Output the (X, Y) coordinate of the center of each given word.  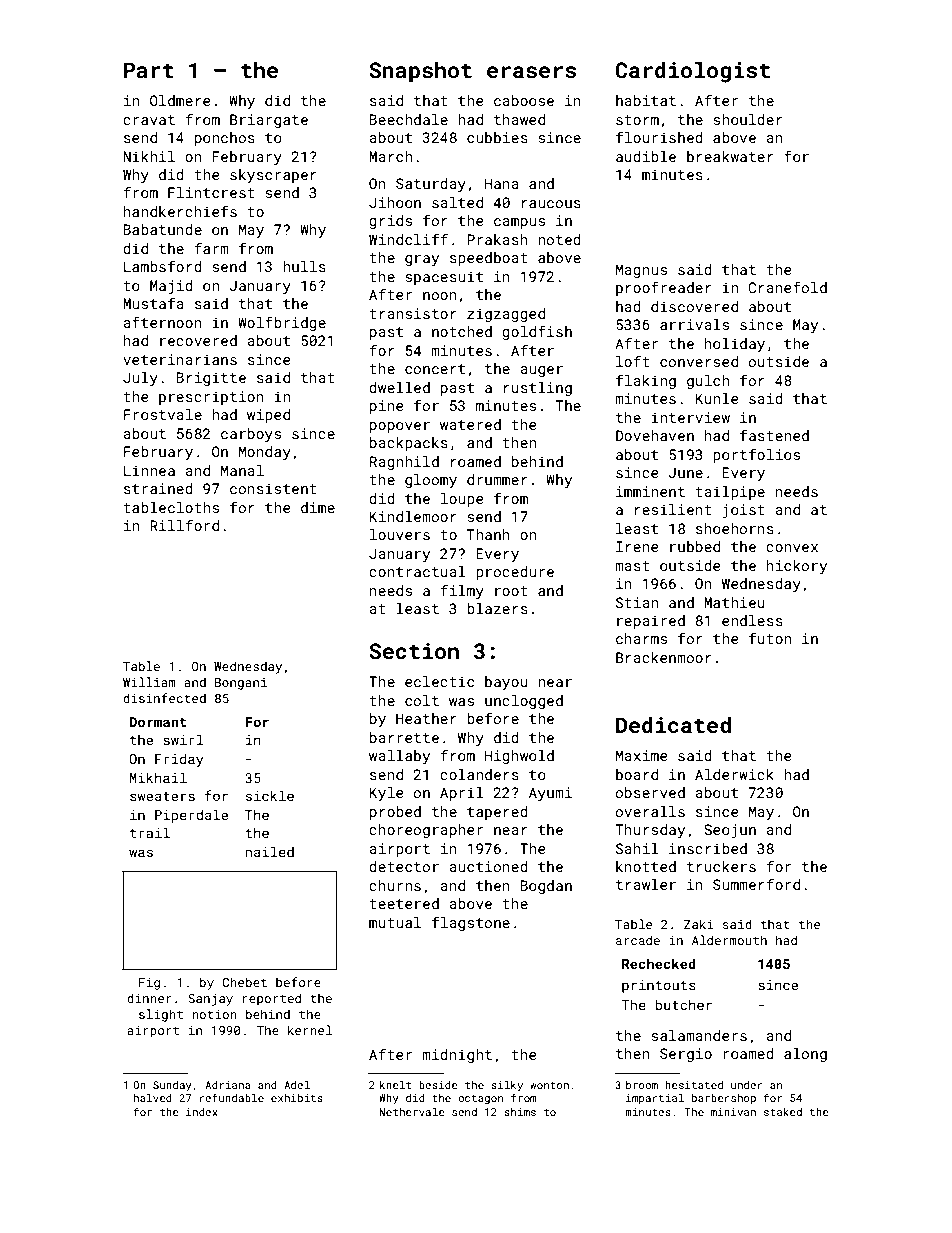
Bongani (241, 684)
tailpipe (730, 493)
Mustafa (153, 303)
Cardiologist (692, 72)
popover (400, 427)
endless (752, 620)
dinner (149, 998)
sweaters (162, 796)
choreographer (426, 831)
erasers (531, 72)
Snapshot (420, 72)
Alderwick (734, 774)
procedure (515, 573)
